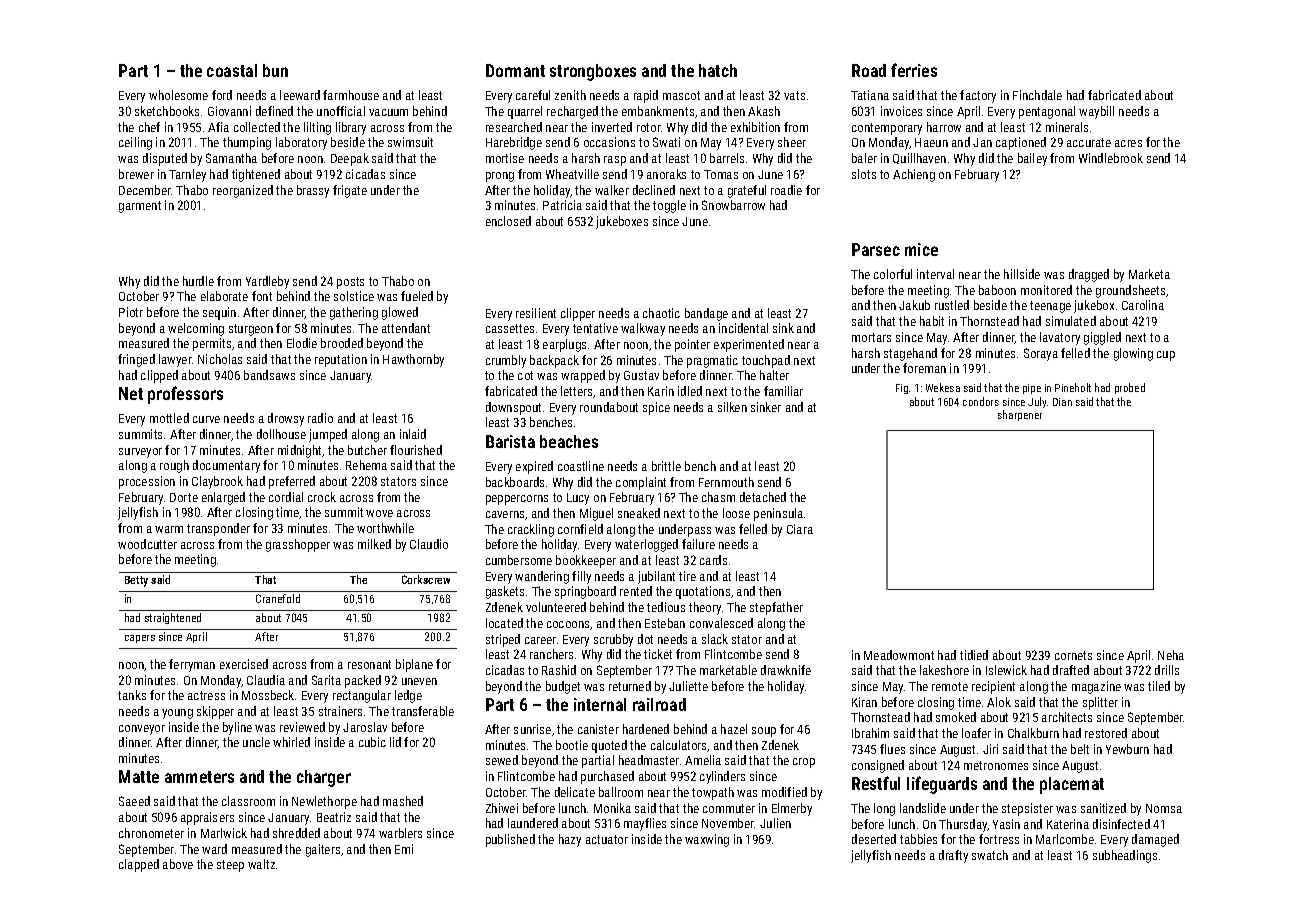  What do you see at coordinates (351, 95) in the screenshot?
I see `farmhouse` at bounding box center [351, 95].
